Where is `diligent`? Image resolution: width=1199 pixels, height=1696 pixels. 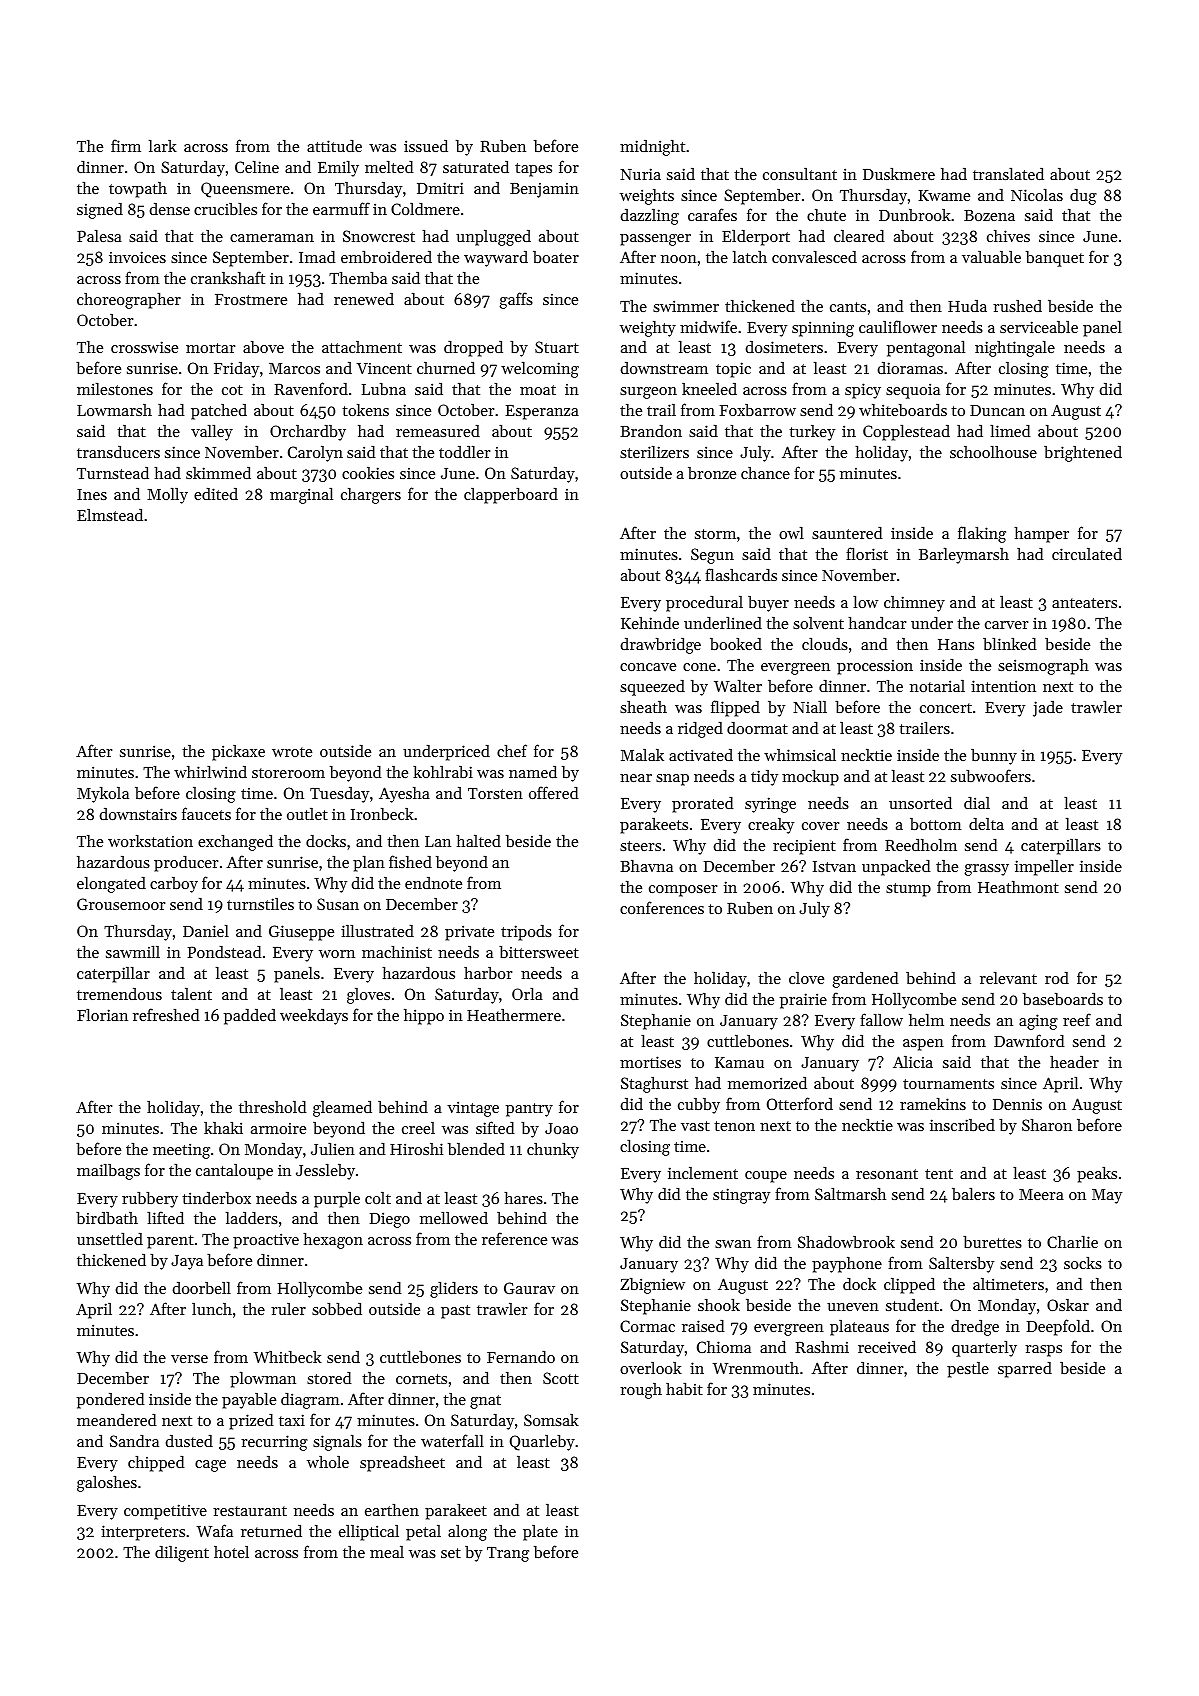 diligent is located at coordinates (182, 1554).
